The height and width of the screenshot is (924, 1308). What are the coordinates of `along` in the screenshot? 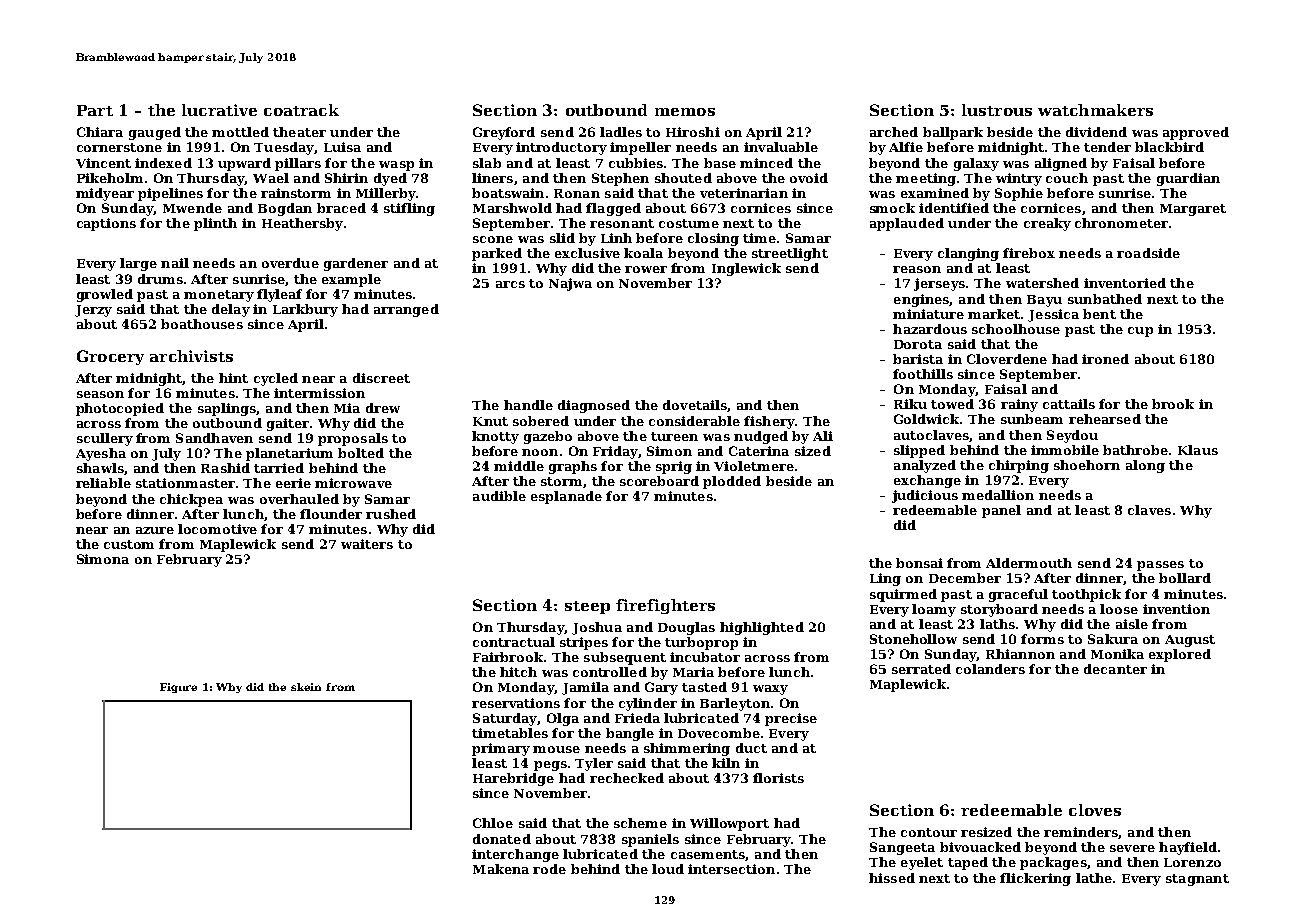 It's located at (1145, 466).
